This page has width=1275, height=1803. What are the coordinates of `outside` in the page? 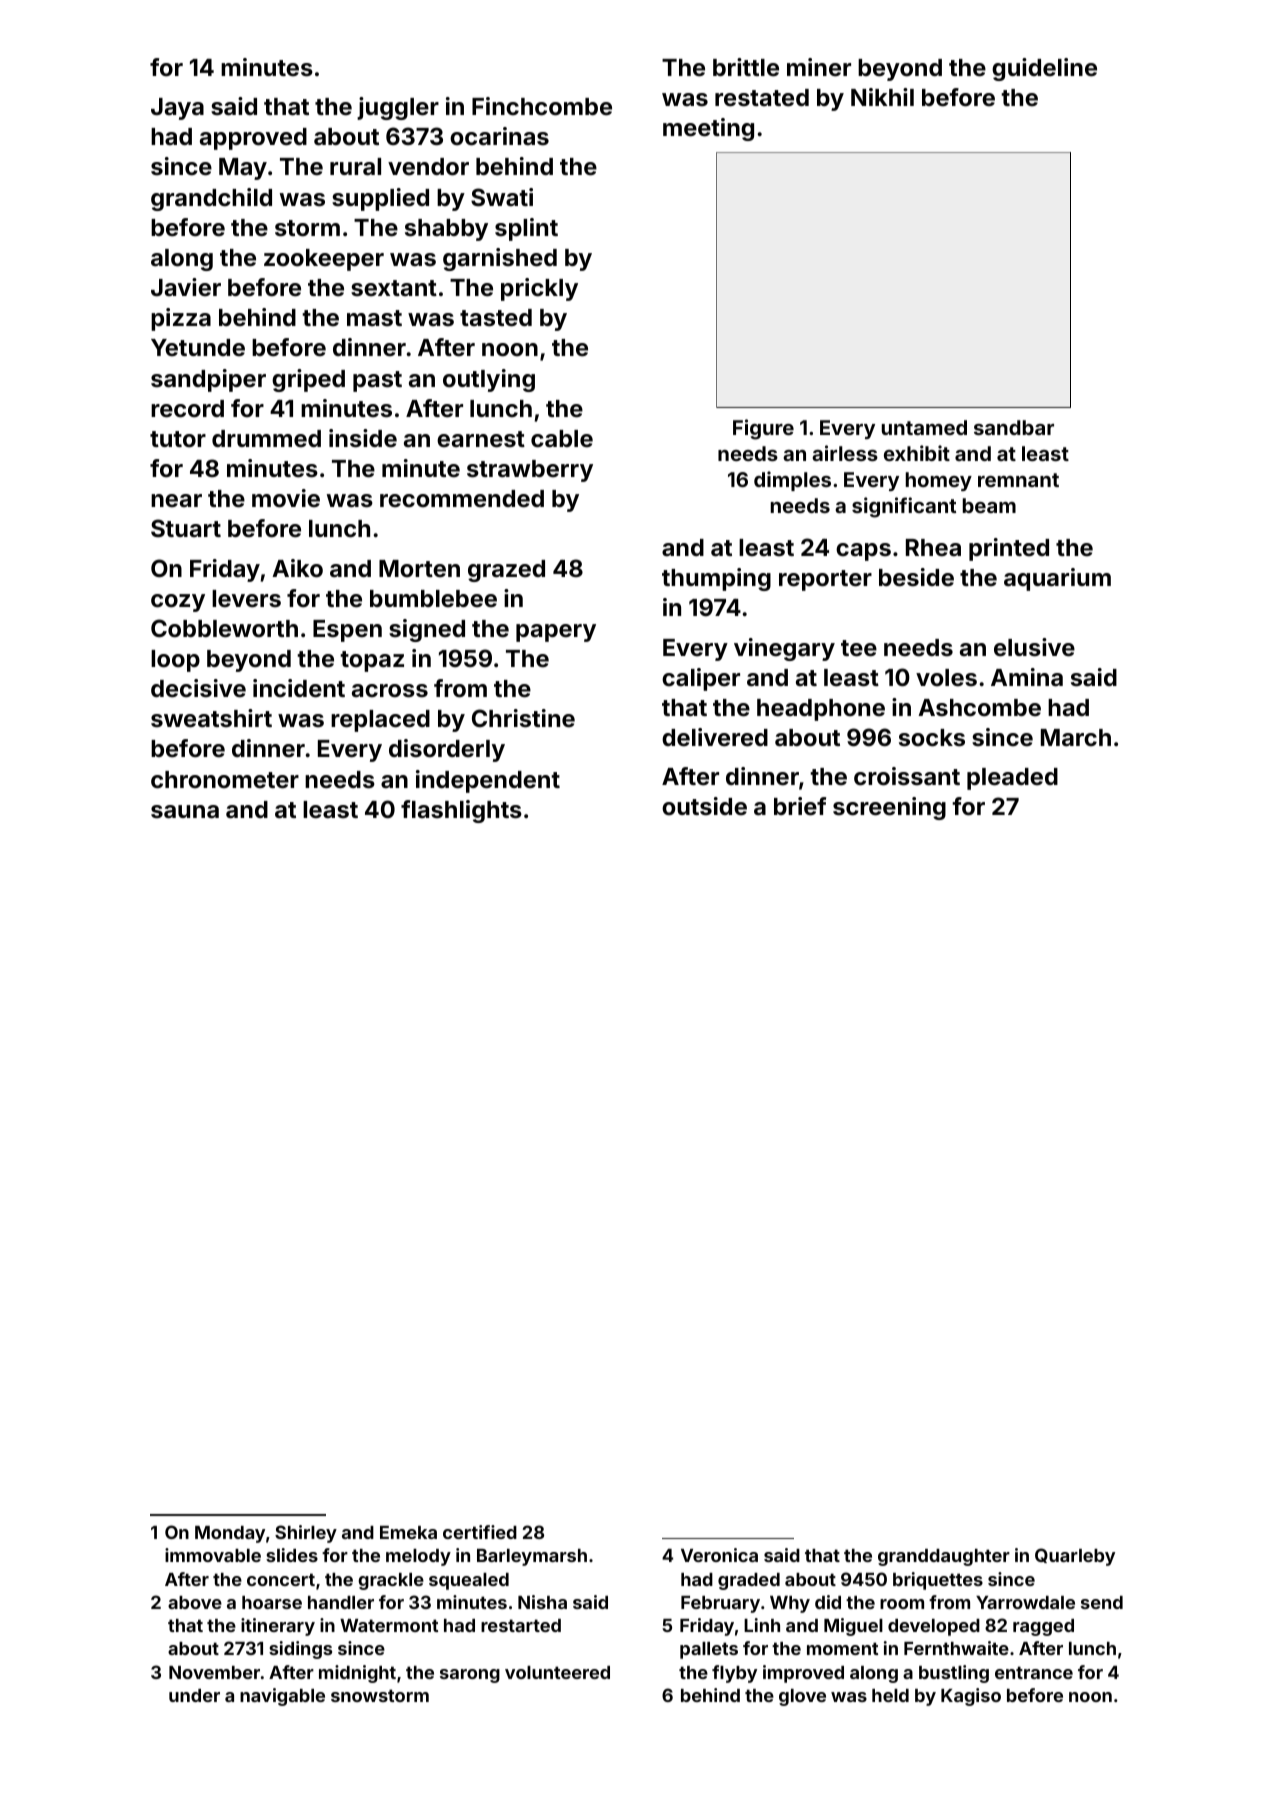 It's located at (704, 806).
